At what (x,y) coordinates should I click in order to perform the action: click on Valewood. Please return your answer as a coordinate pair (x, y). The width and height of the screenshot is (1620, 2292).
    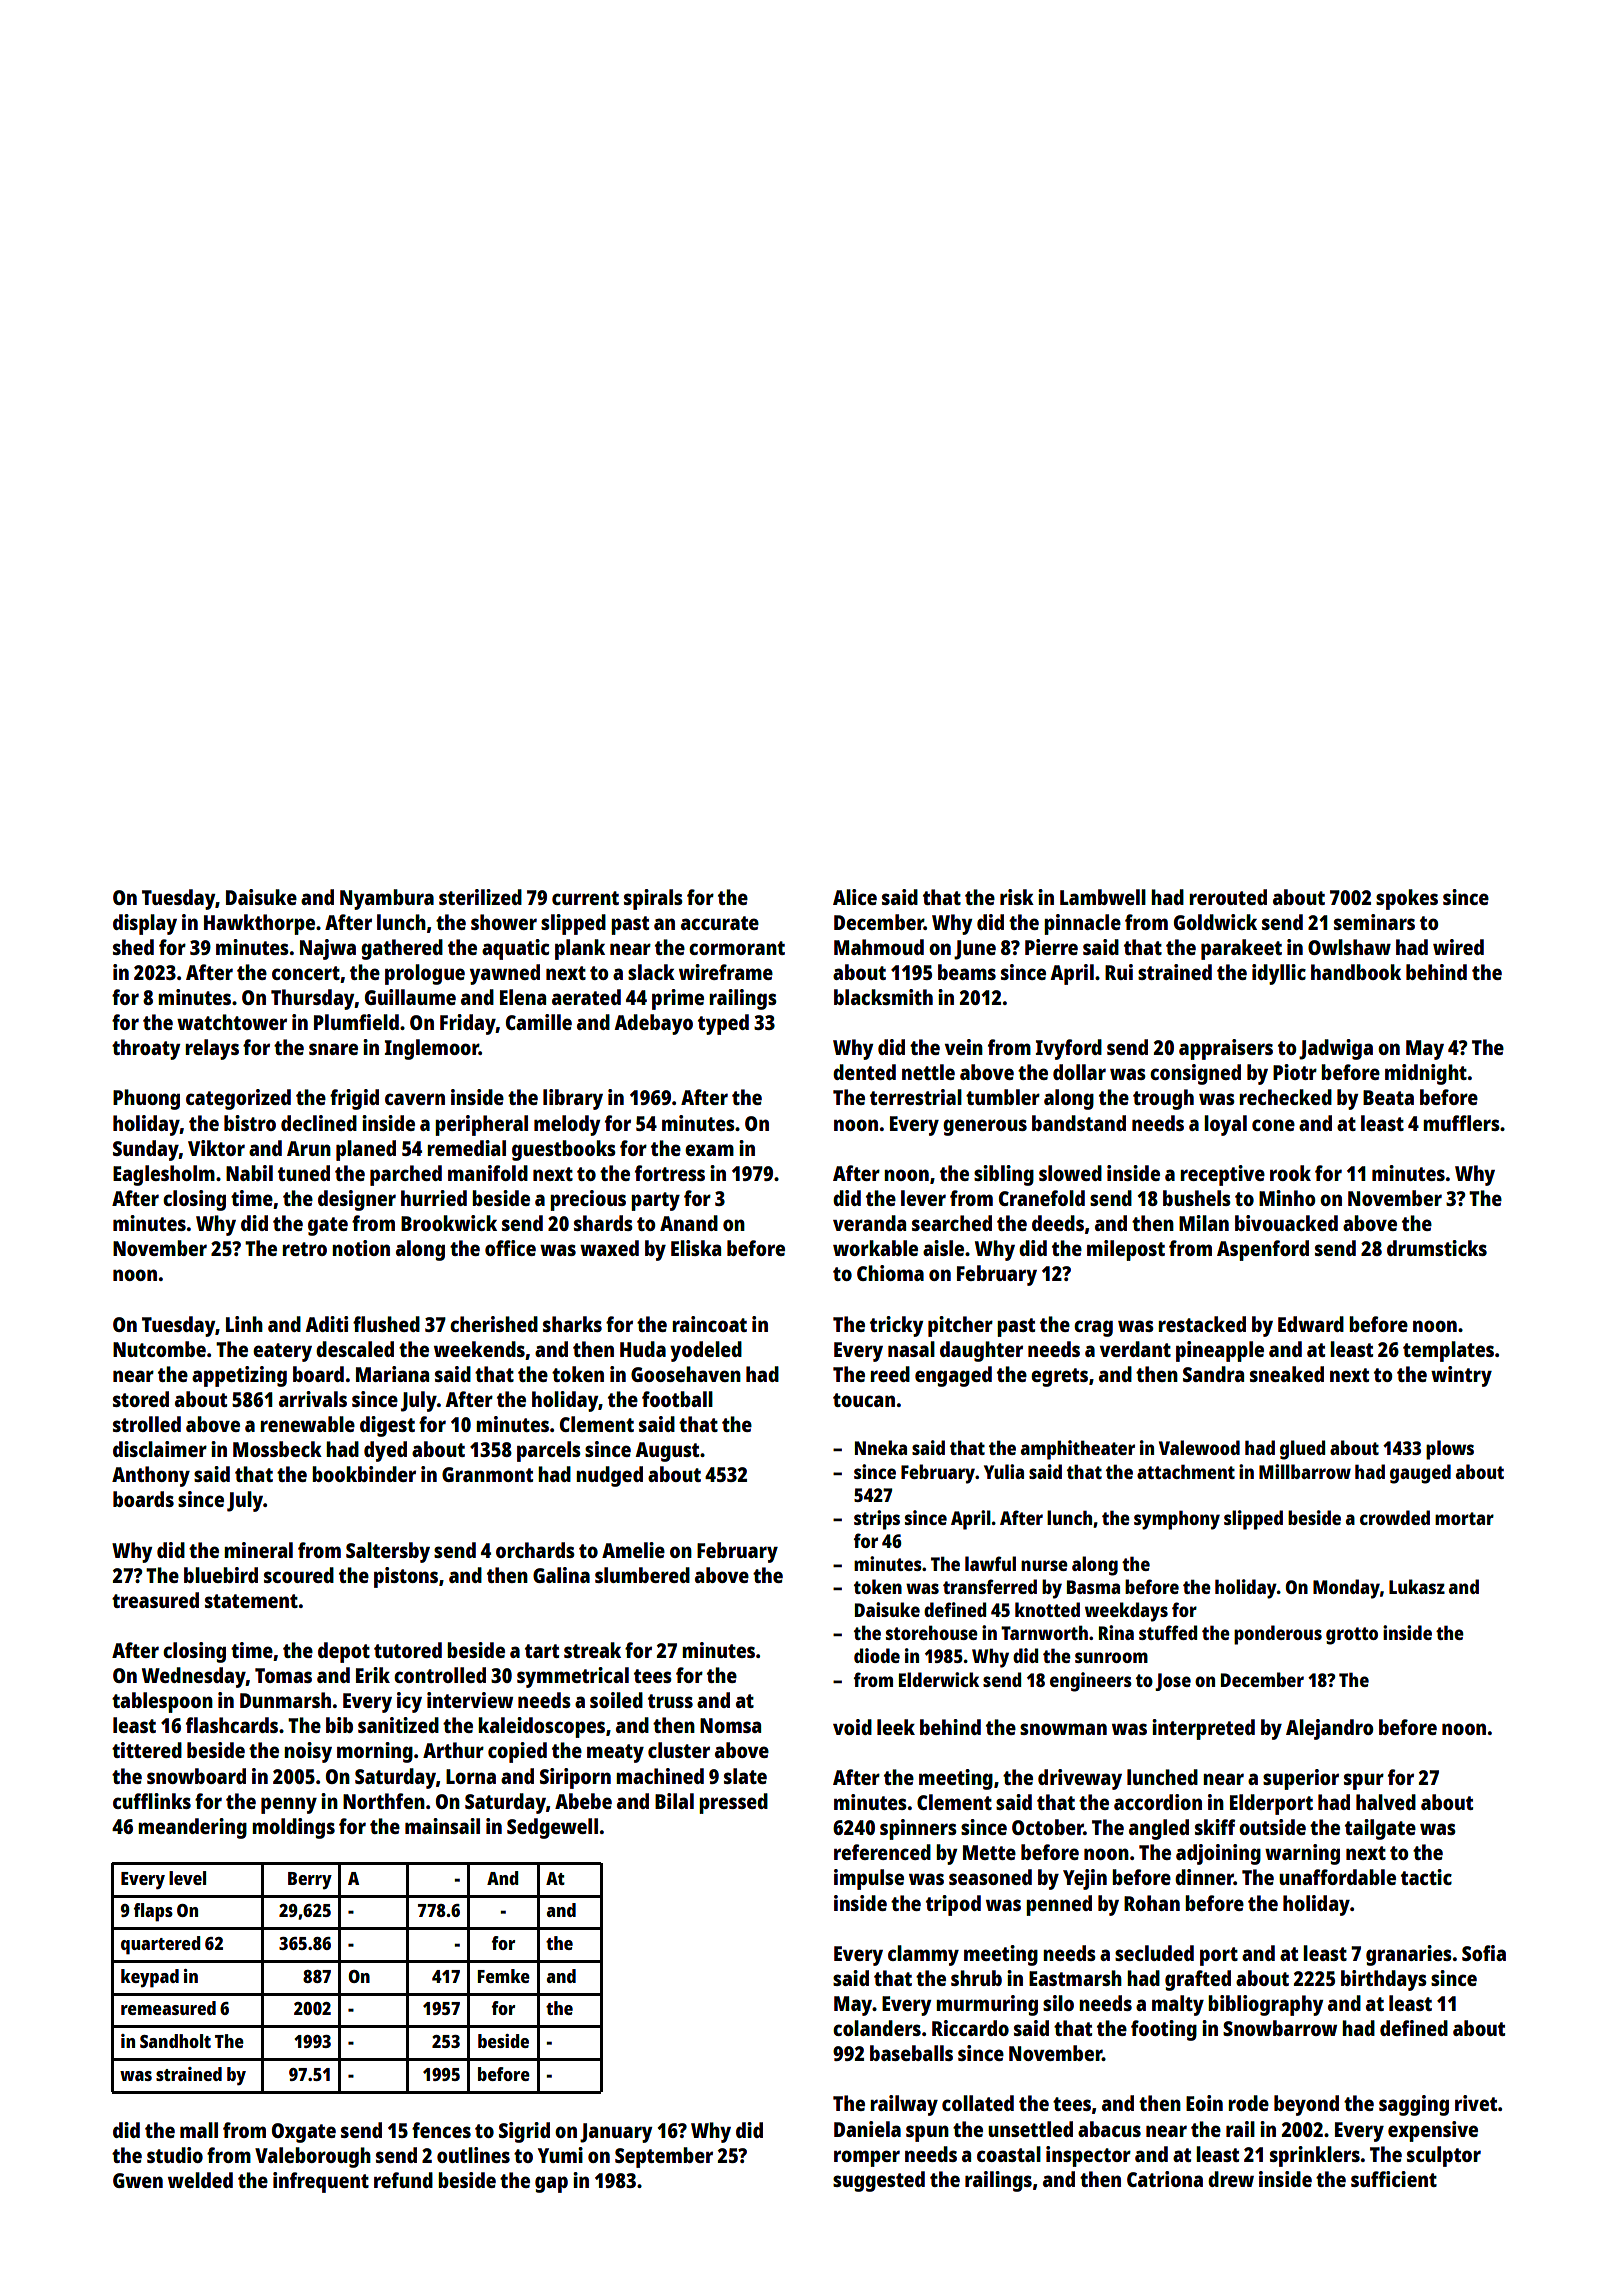
    Looking at the image, I should click on (1199, 1447).
